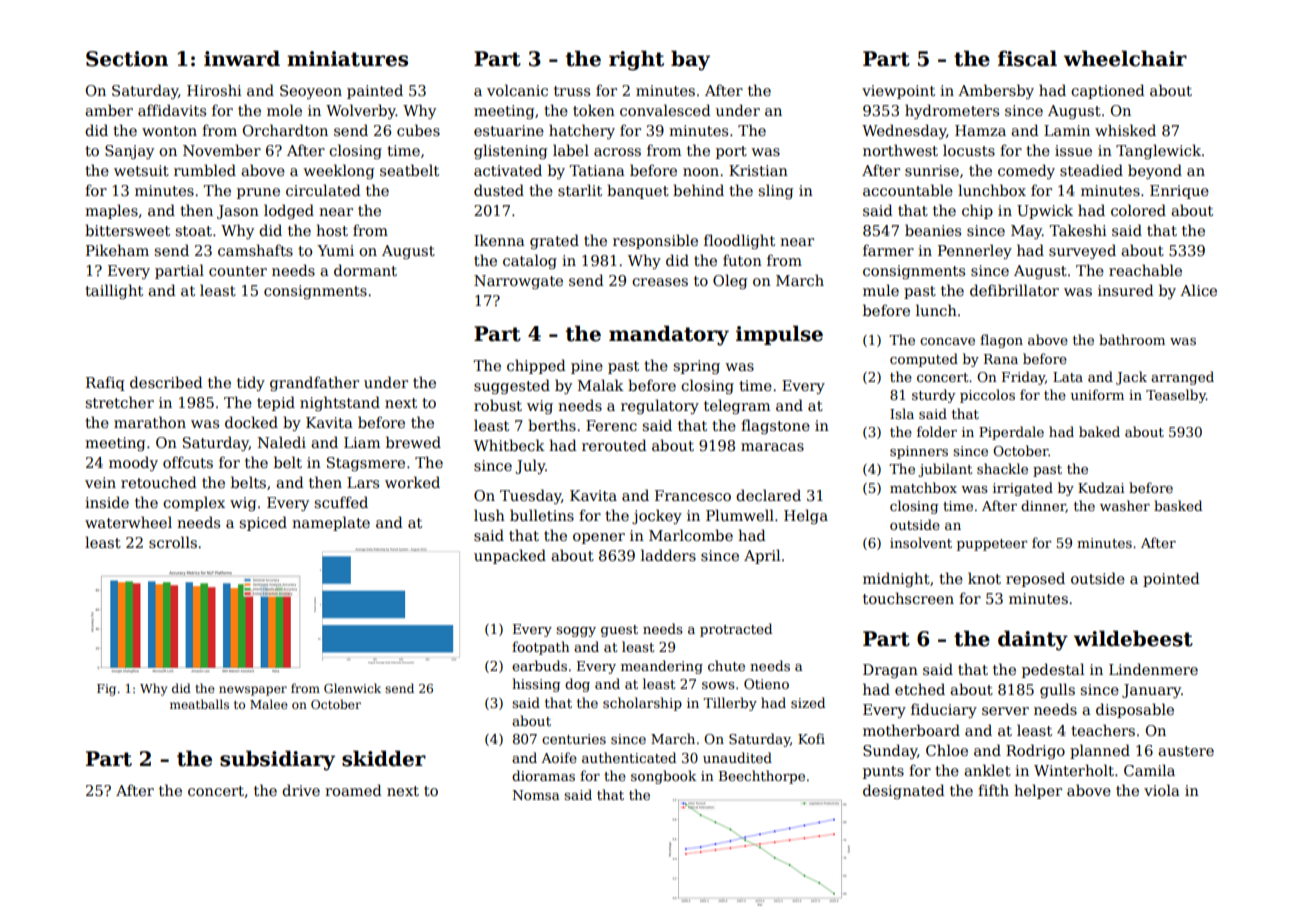 The height and width of the document is (924, 1308). Describe the element at coordinates (172, 110) in the document. I see `affidavits` at that location.
